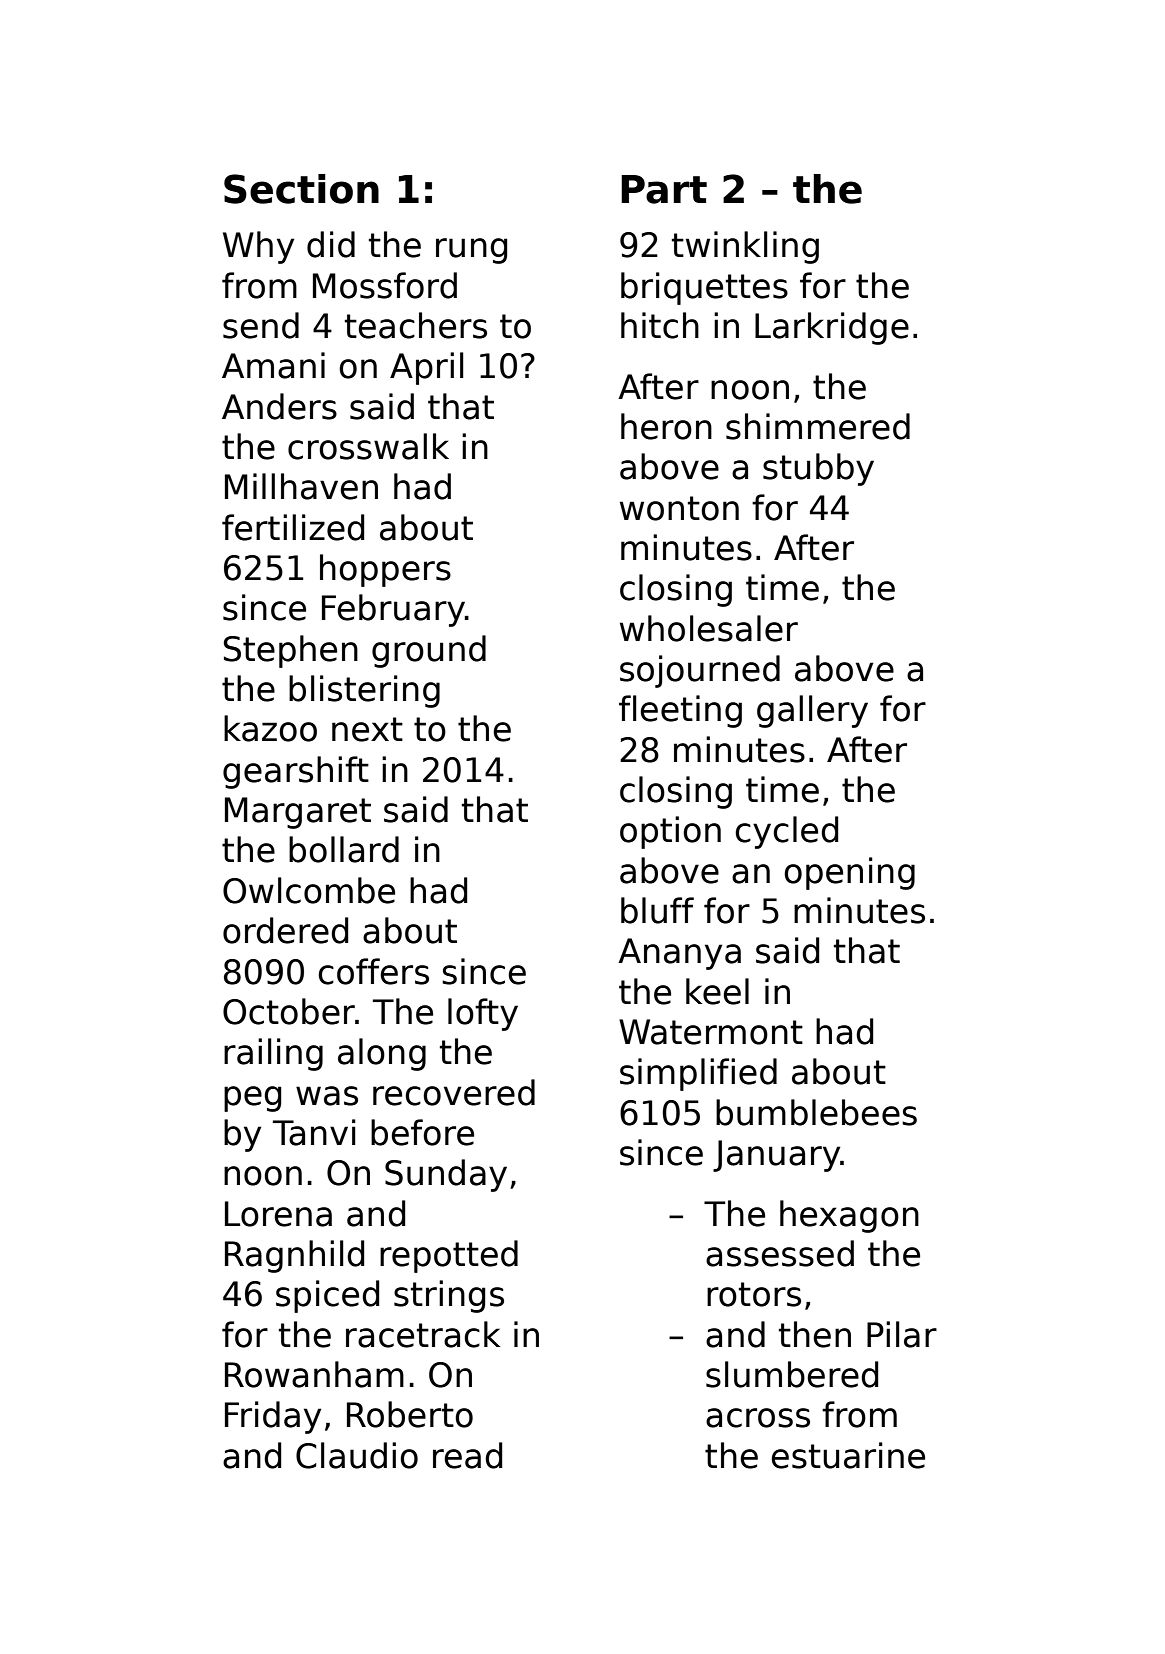  Describe the element at coordinates (745, 247) in the screenshot. I see `twinkling` at that location.
